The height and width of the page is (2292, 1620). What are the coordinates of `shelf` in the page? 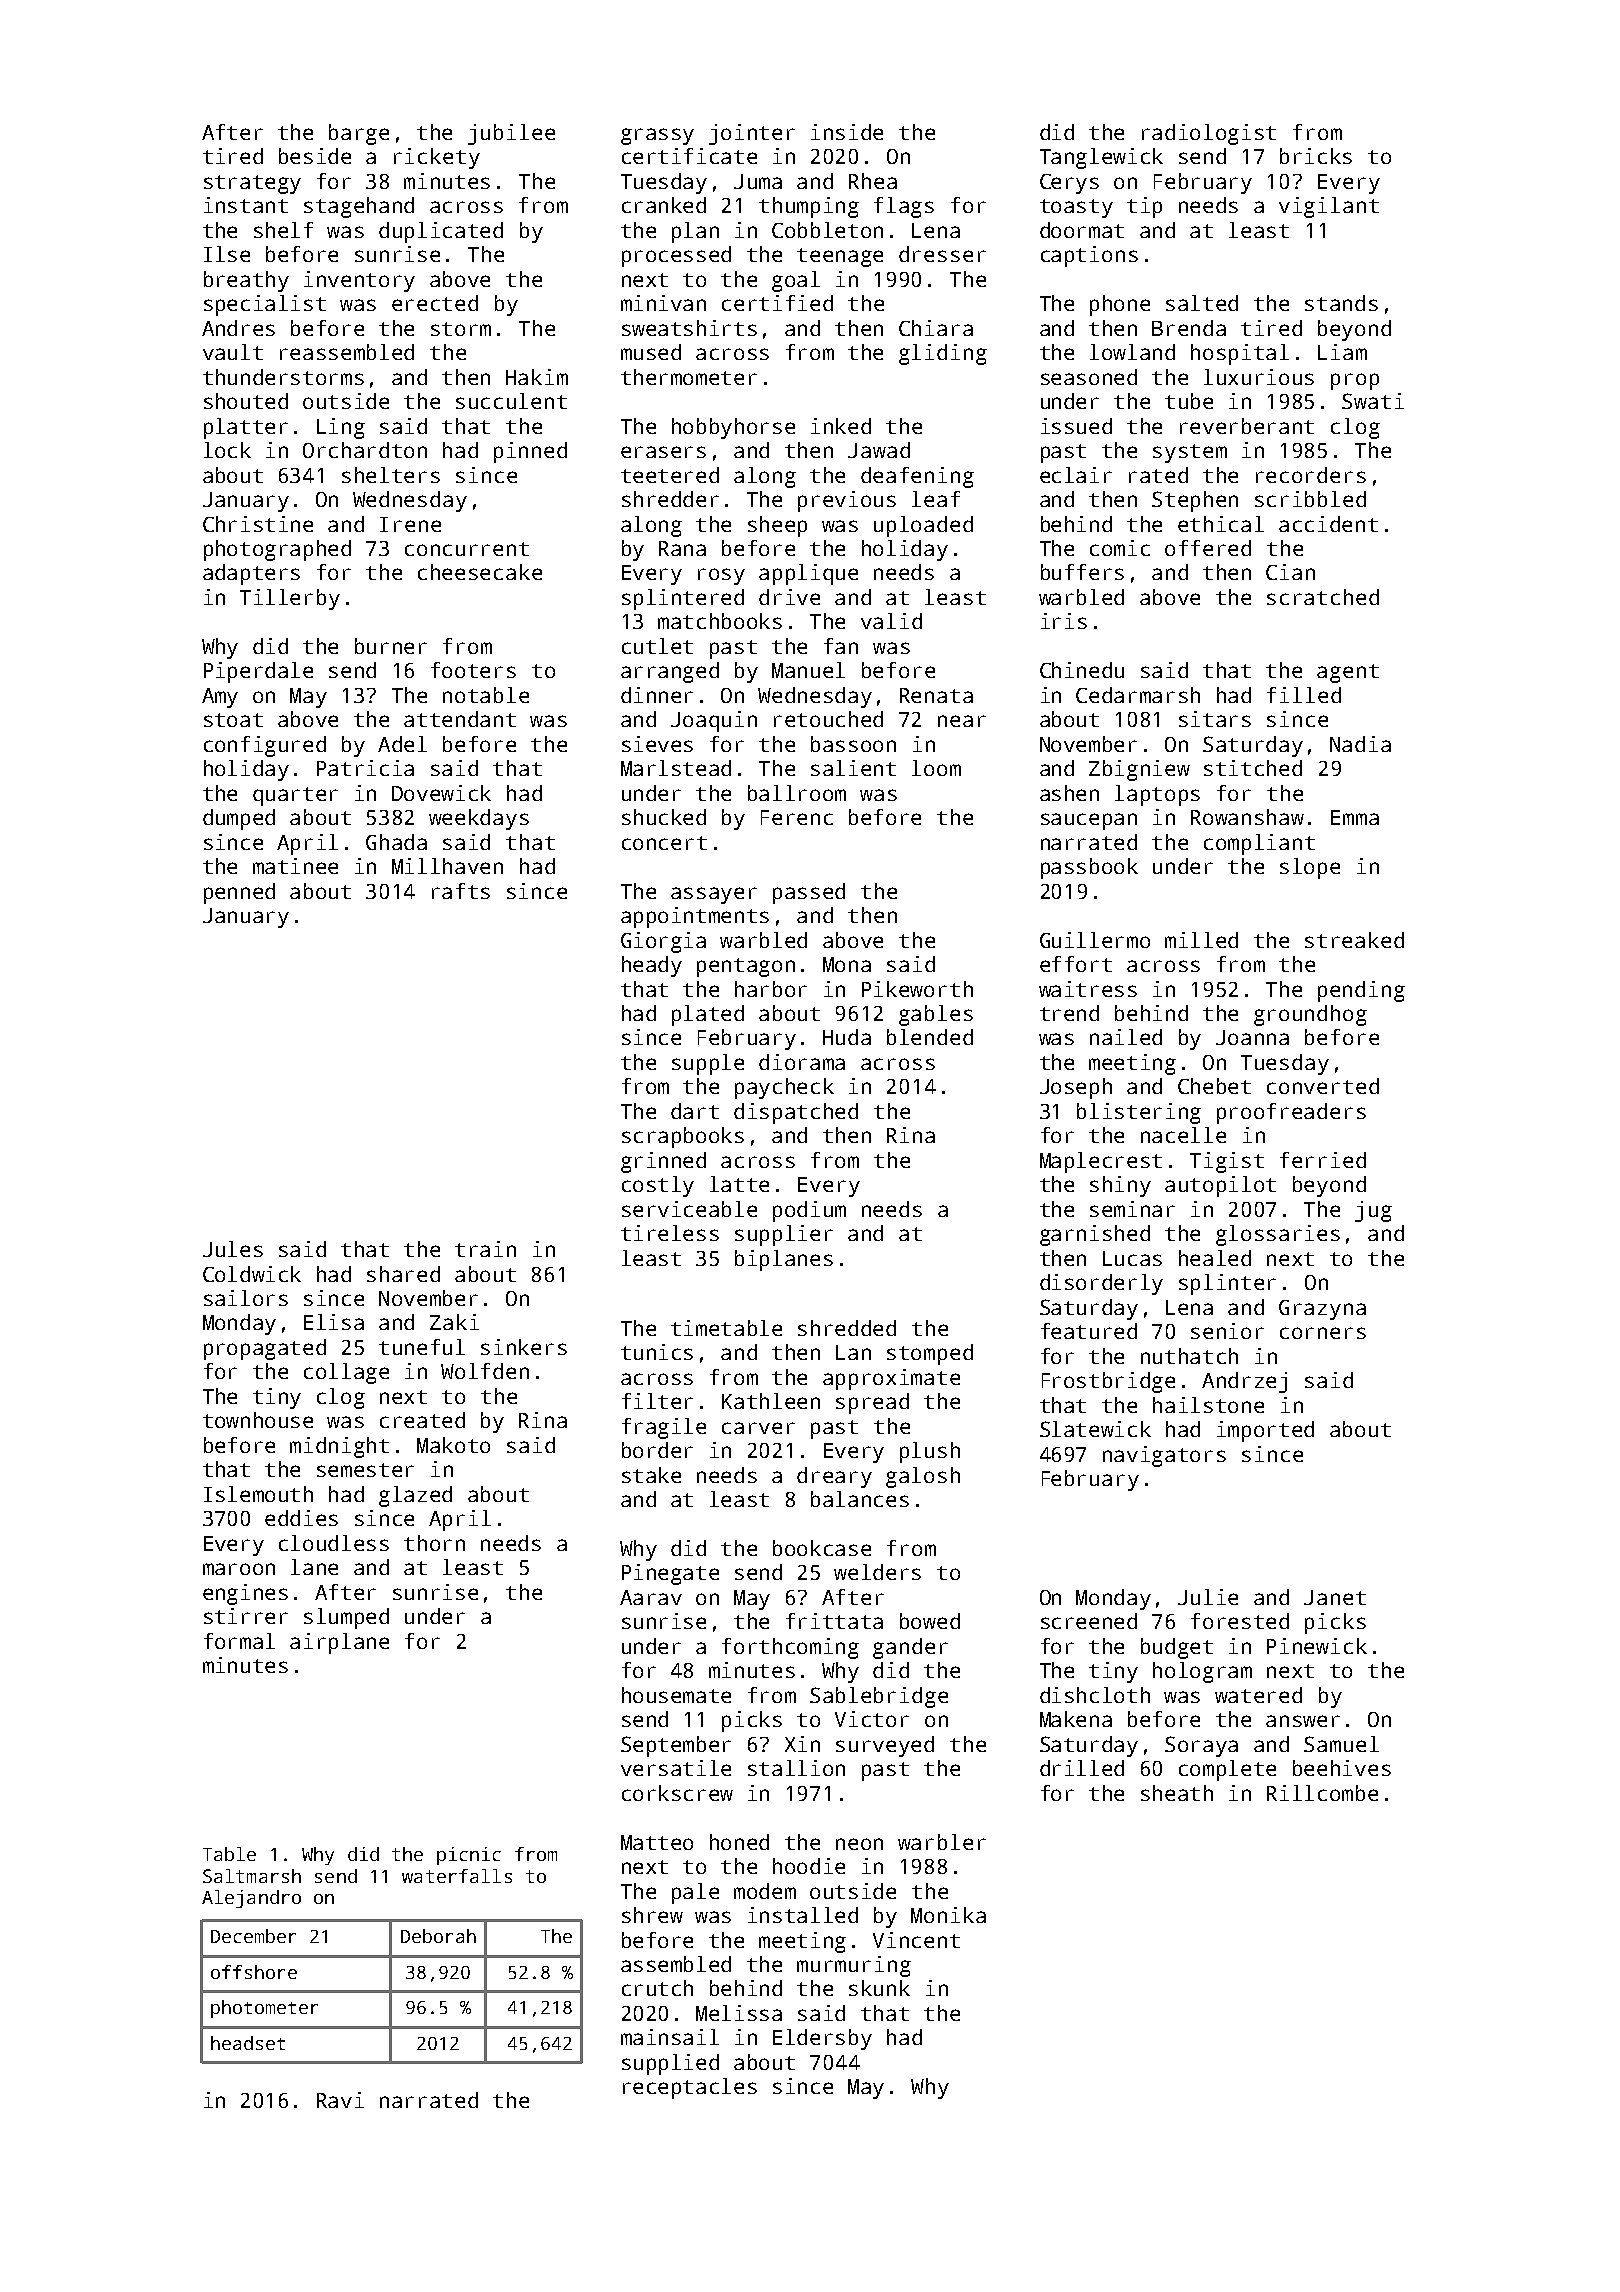 It's located at (283, 230).
